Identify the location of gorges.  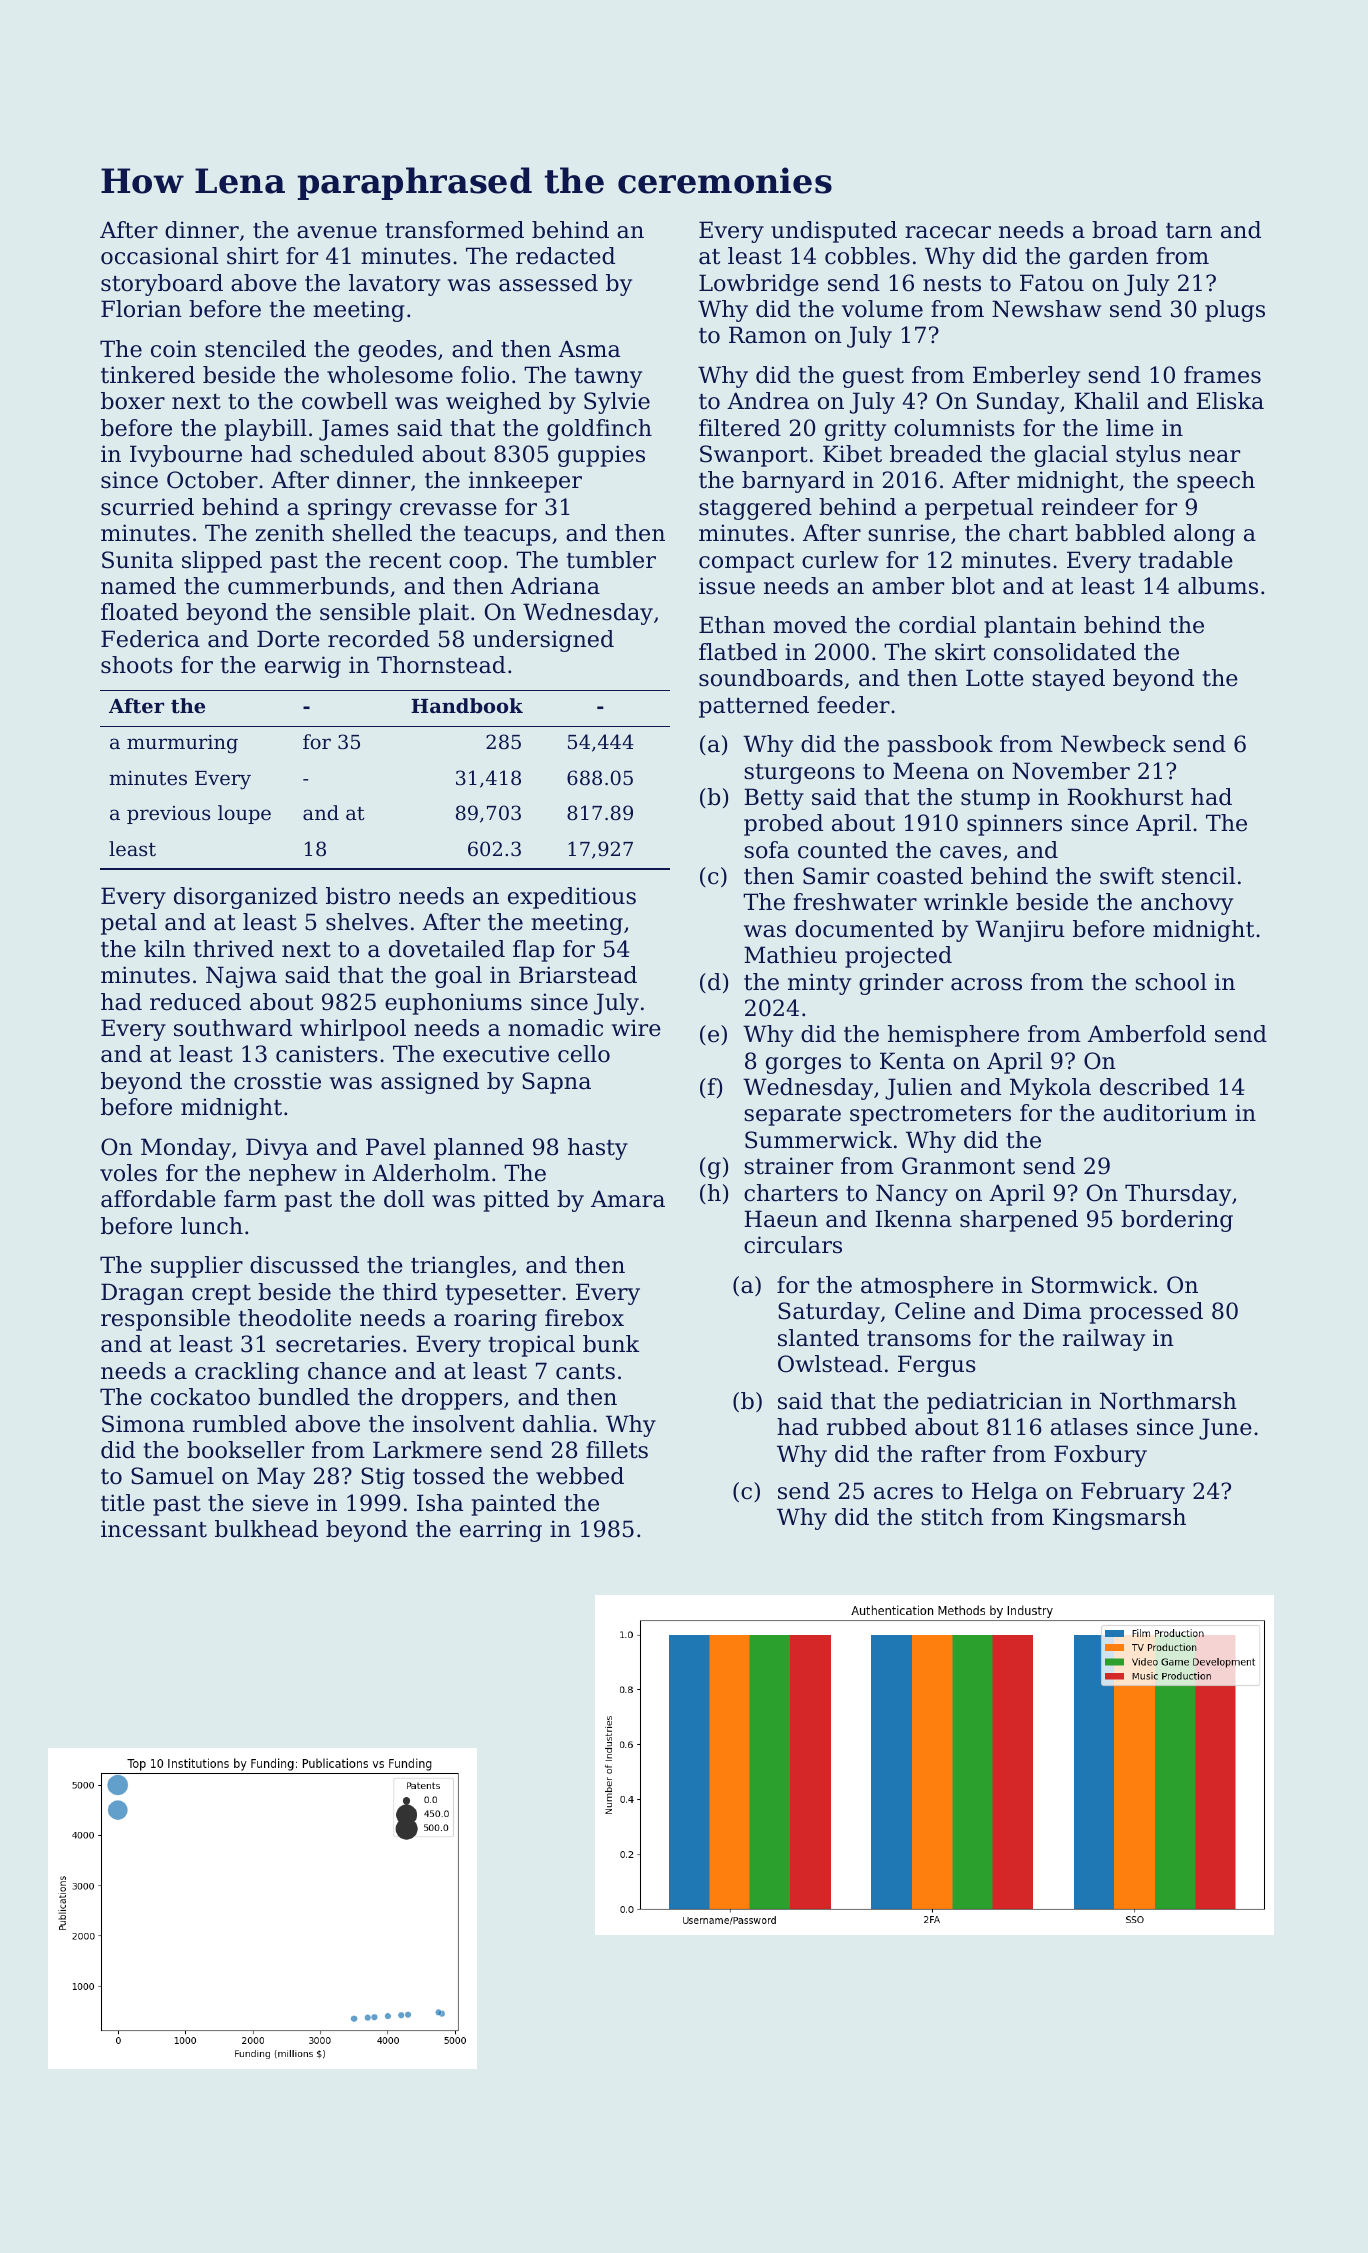
(803, 1065).
